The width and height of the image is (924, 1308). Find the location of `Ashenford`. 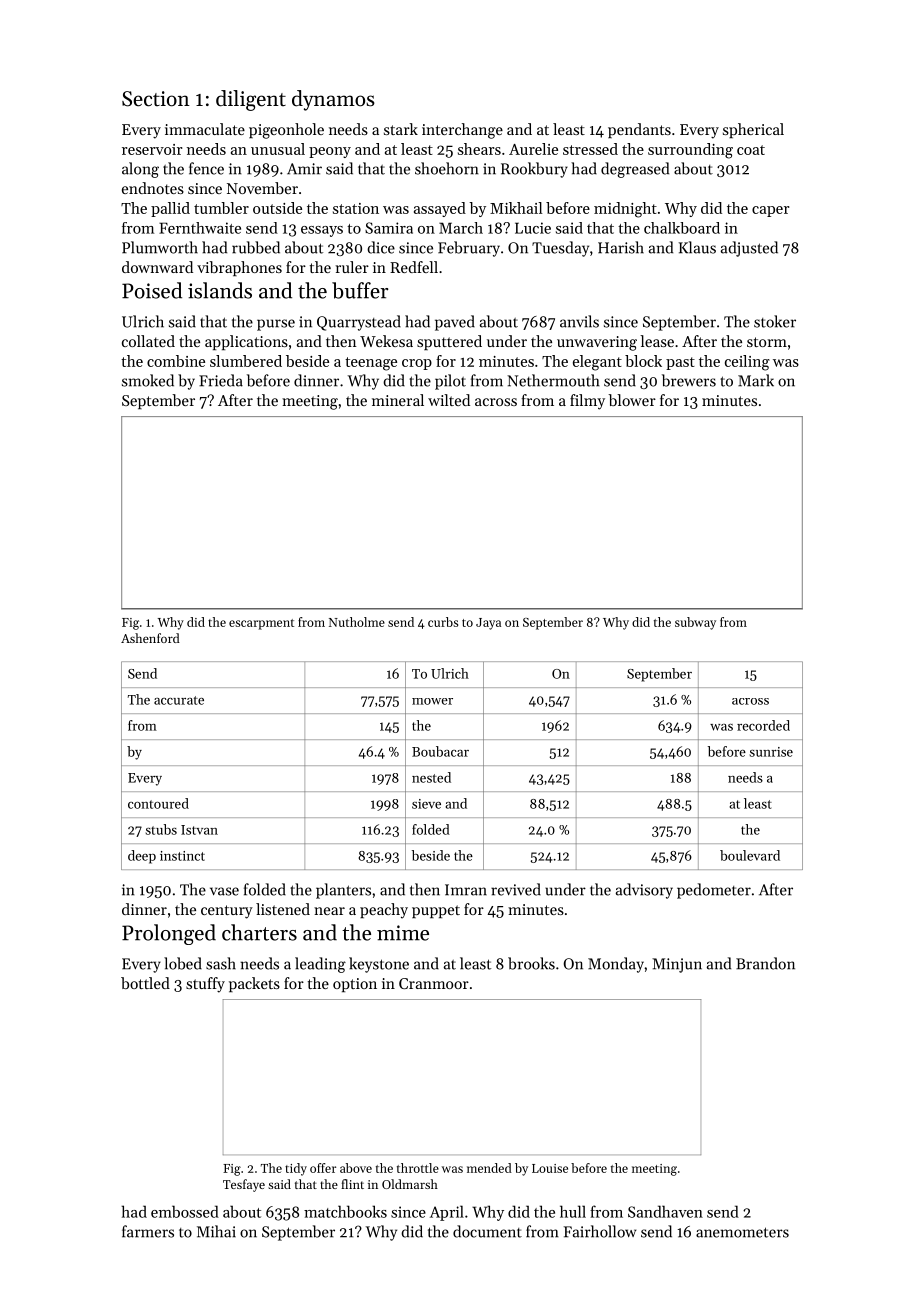

Ashenford is located at coordinates (150, 638).
